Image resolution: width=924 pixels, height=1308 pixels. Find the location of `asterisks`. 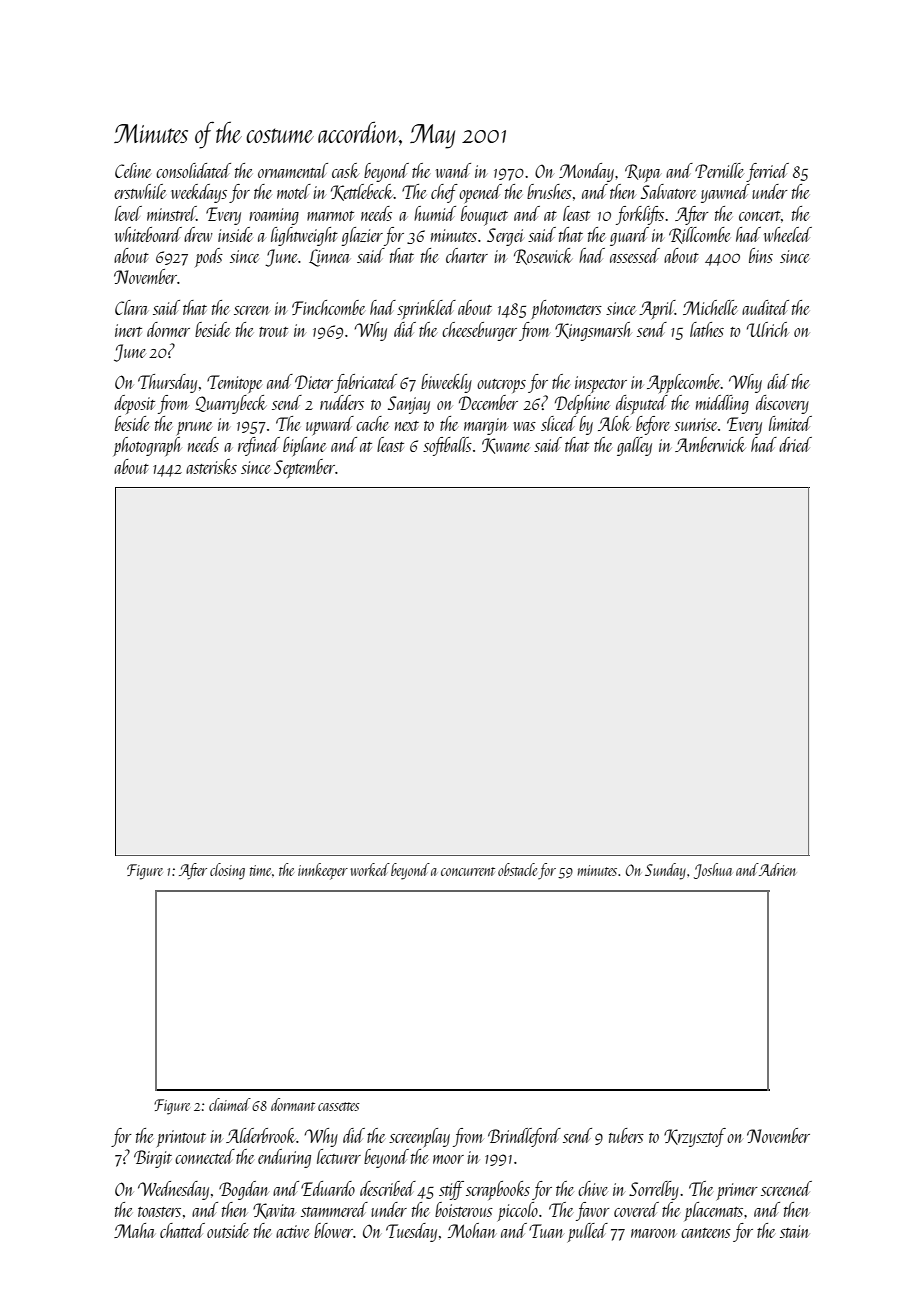

asterisks is located at coordinates (211, 466).
